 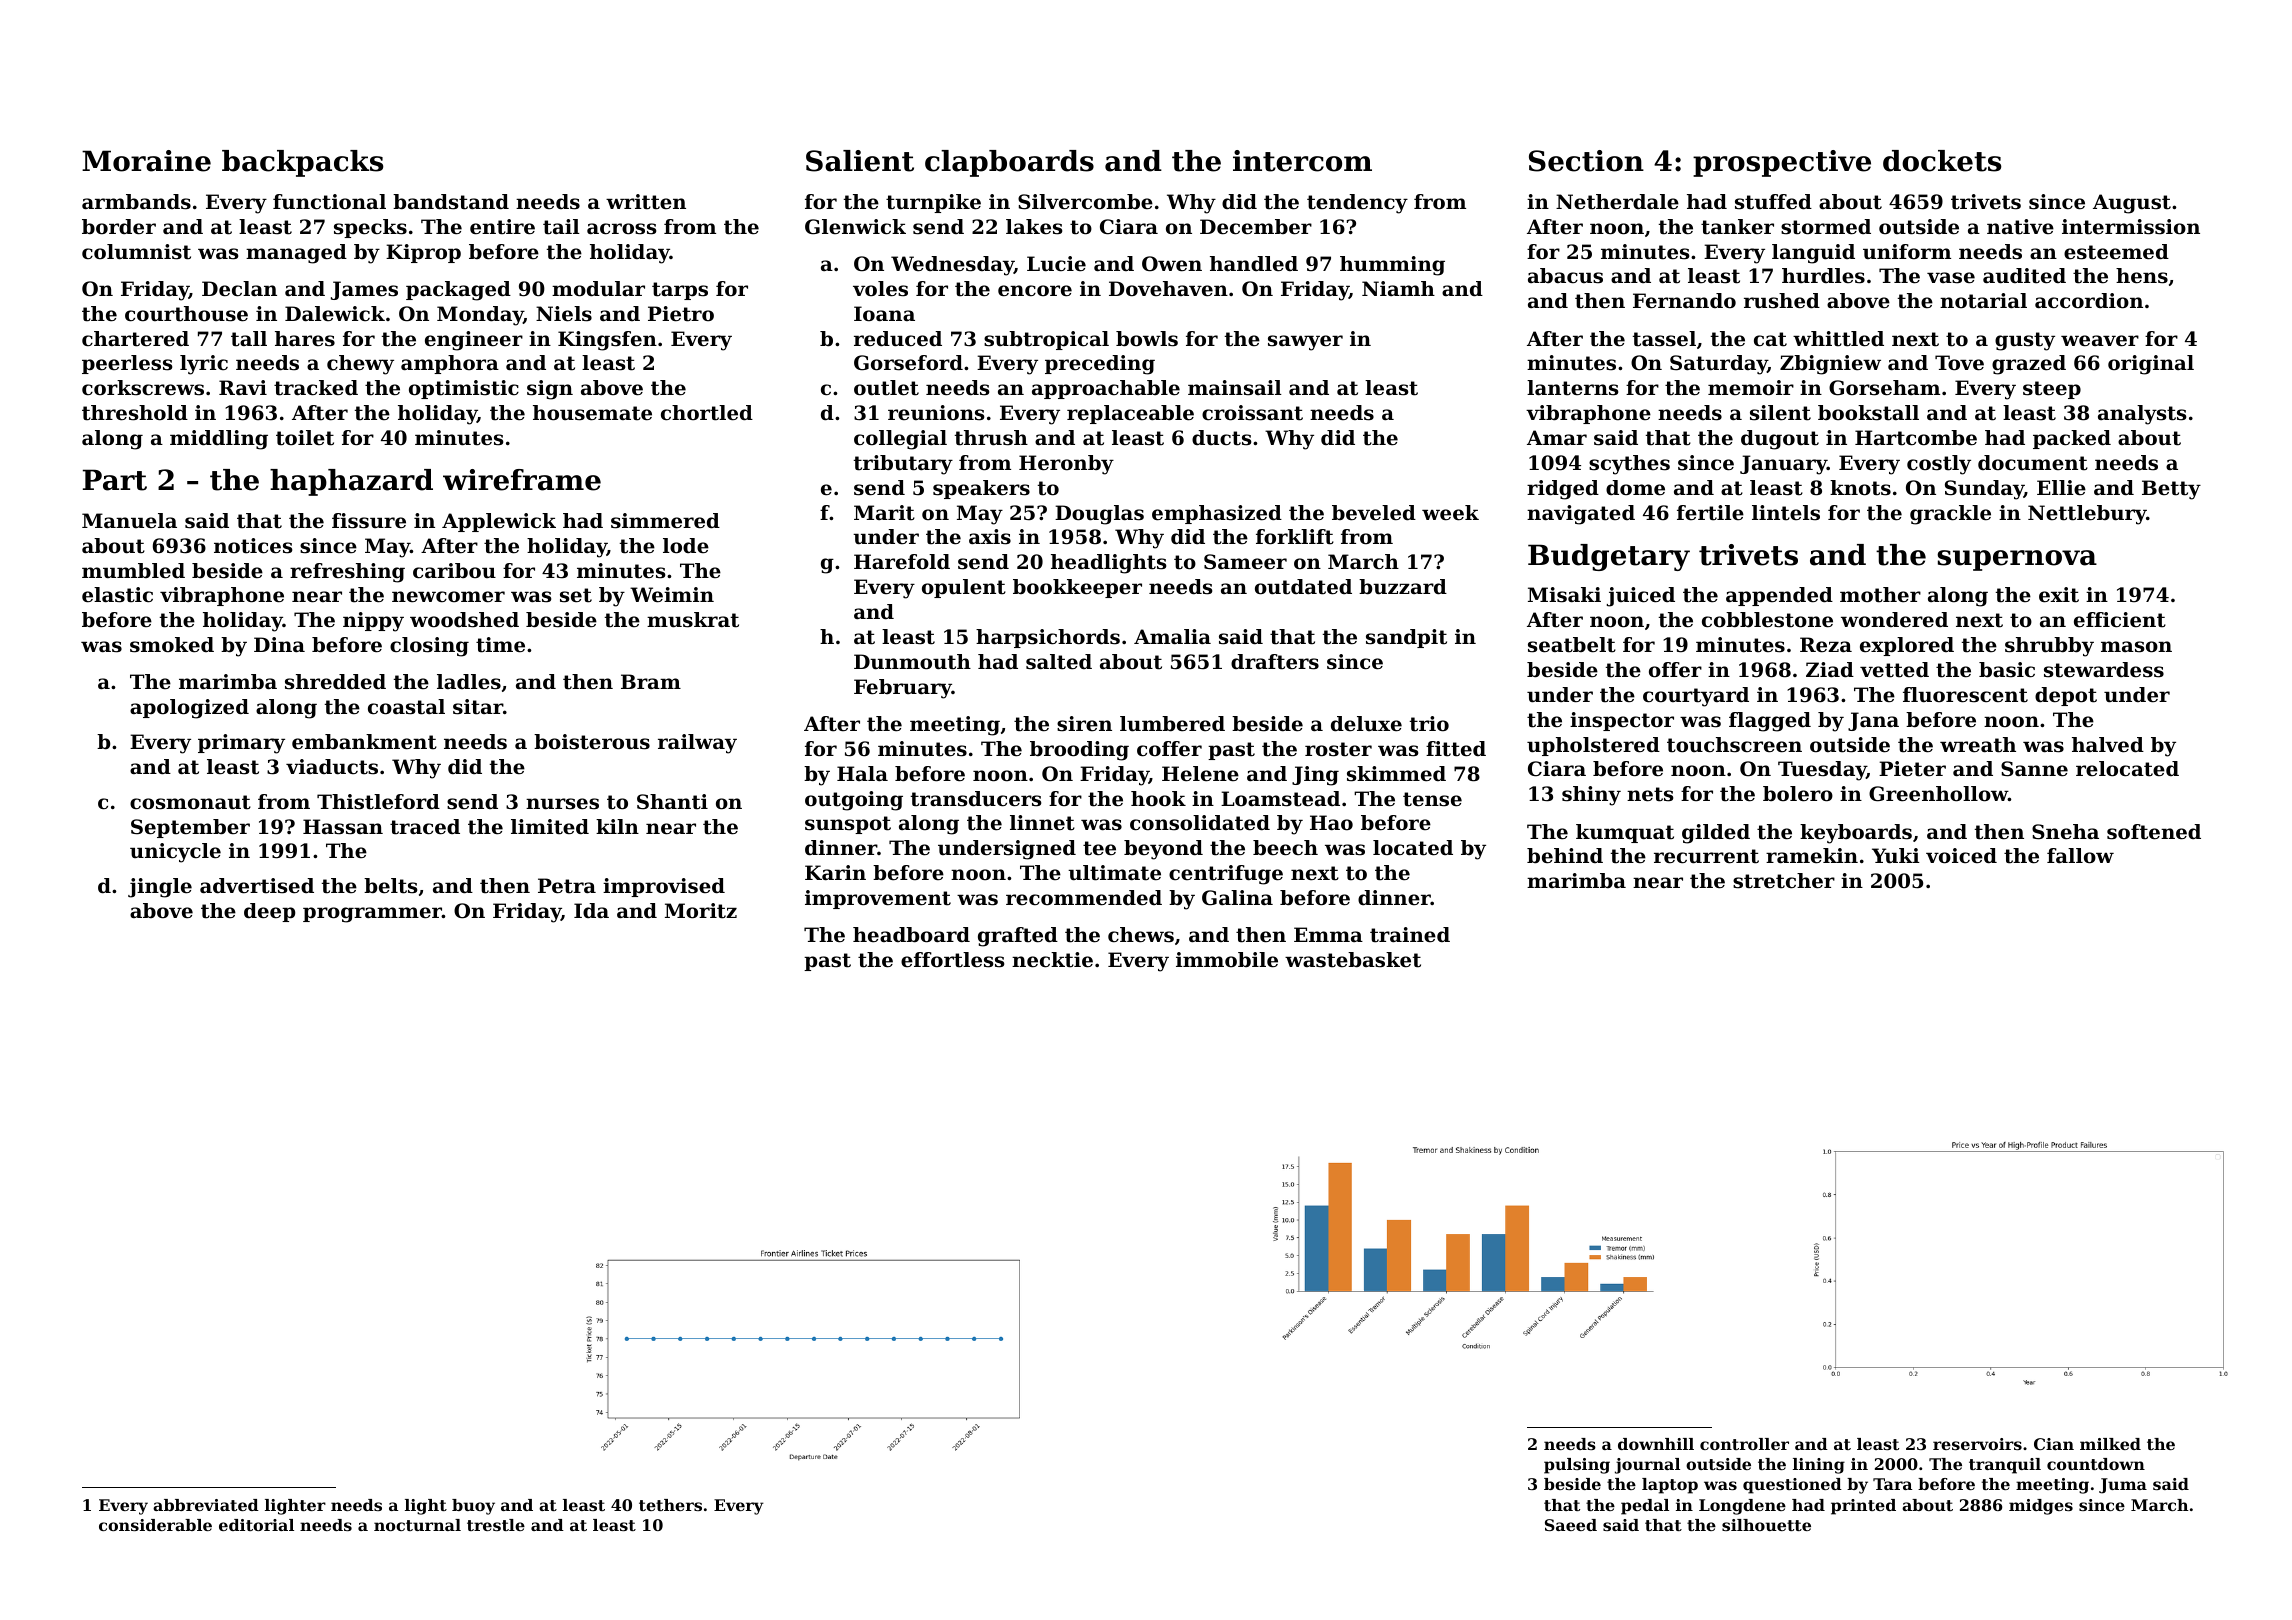 I want to click on juiced, so click(x=1641, y=597).
